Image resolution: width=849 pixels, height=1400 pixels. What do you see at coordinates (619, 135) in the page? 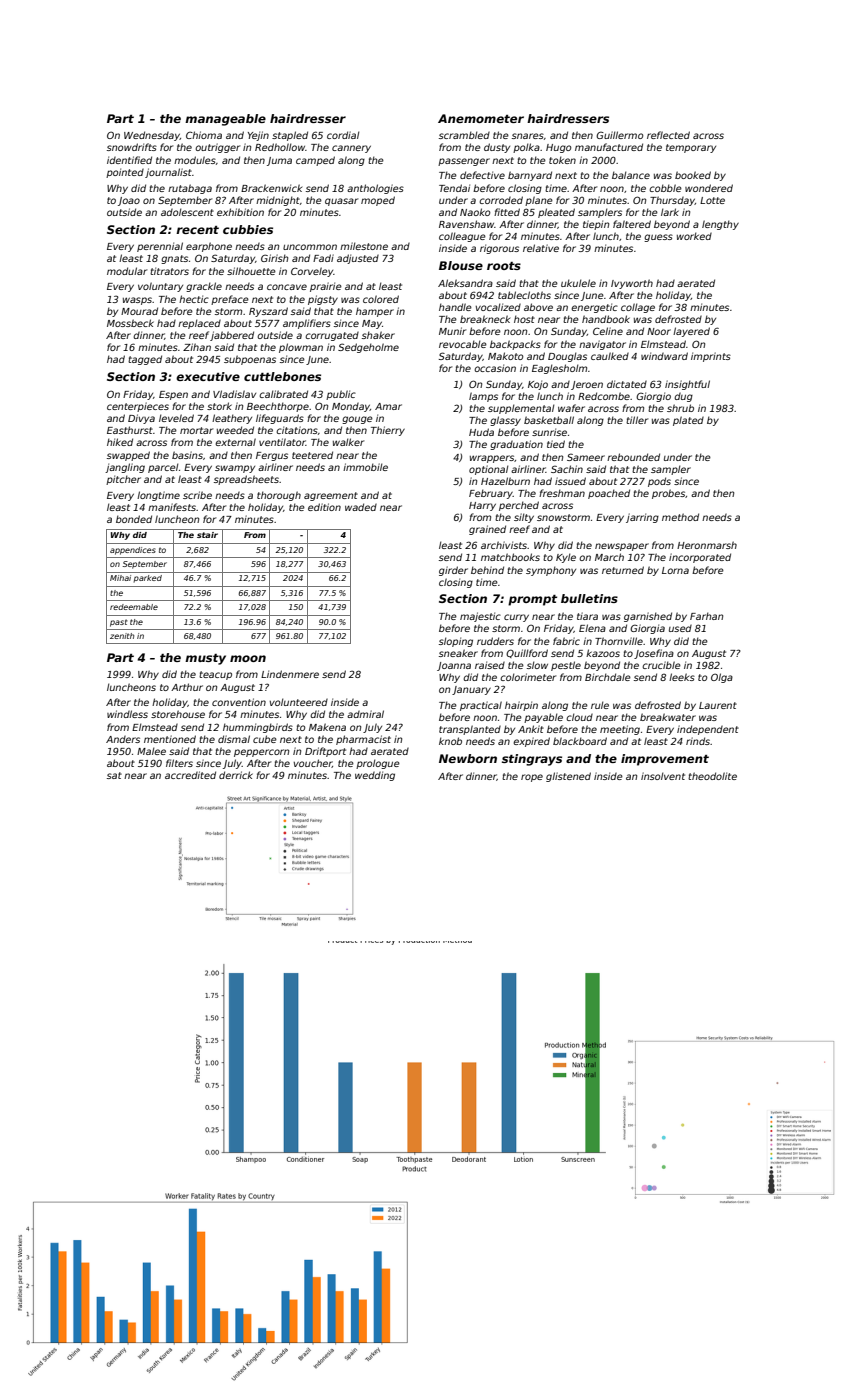
I see `Guillermo` at bounding box center [619, 135].
